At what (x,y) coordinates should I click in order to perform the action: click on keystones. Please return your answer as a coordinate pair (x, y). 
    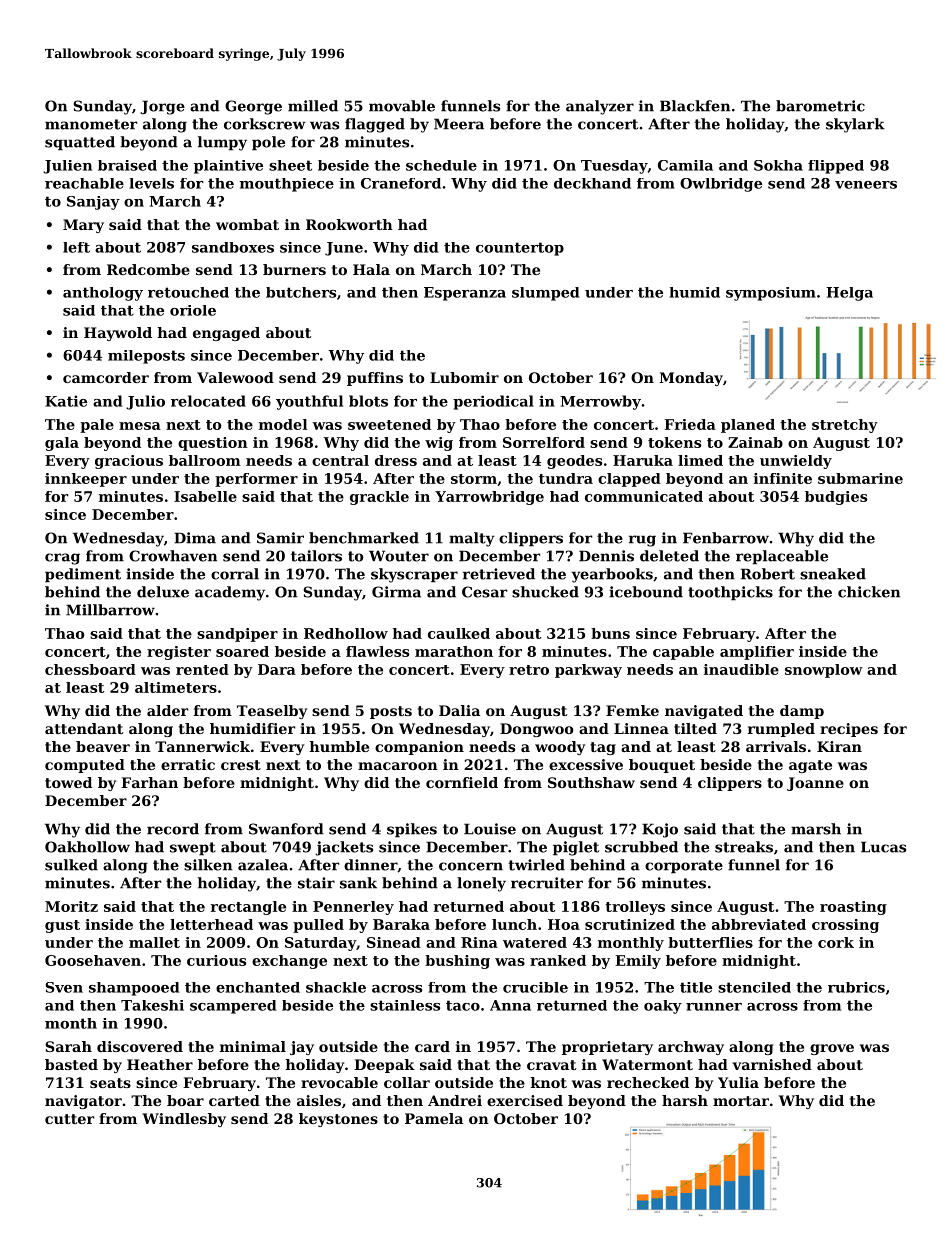
    Looking at the image, I should click on (338, 1120).
